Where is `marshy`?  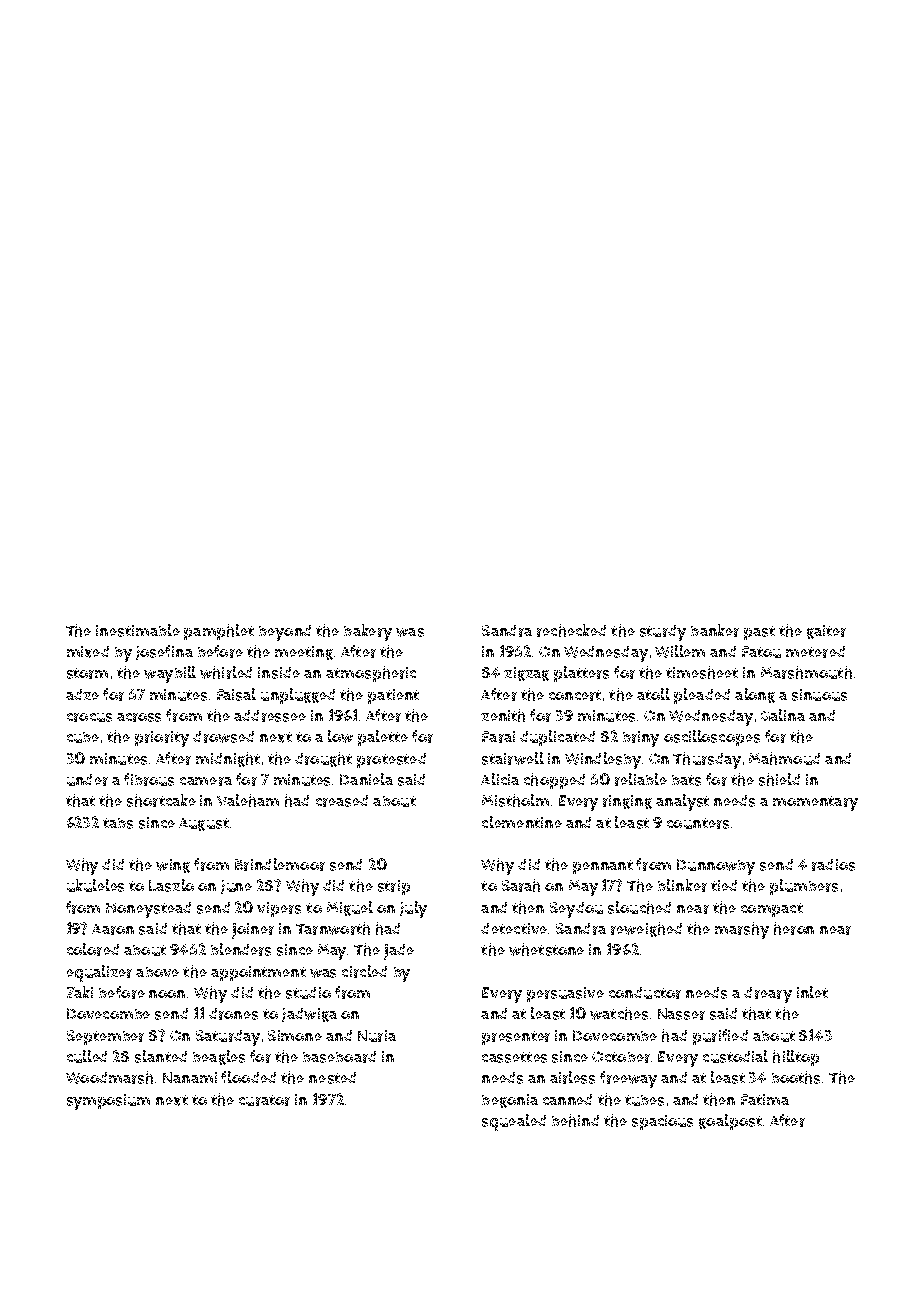 marshy is located at coordinates (742, 930).
